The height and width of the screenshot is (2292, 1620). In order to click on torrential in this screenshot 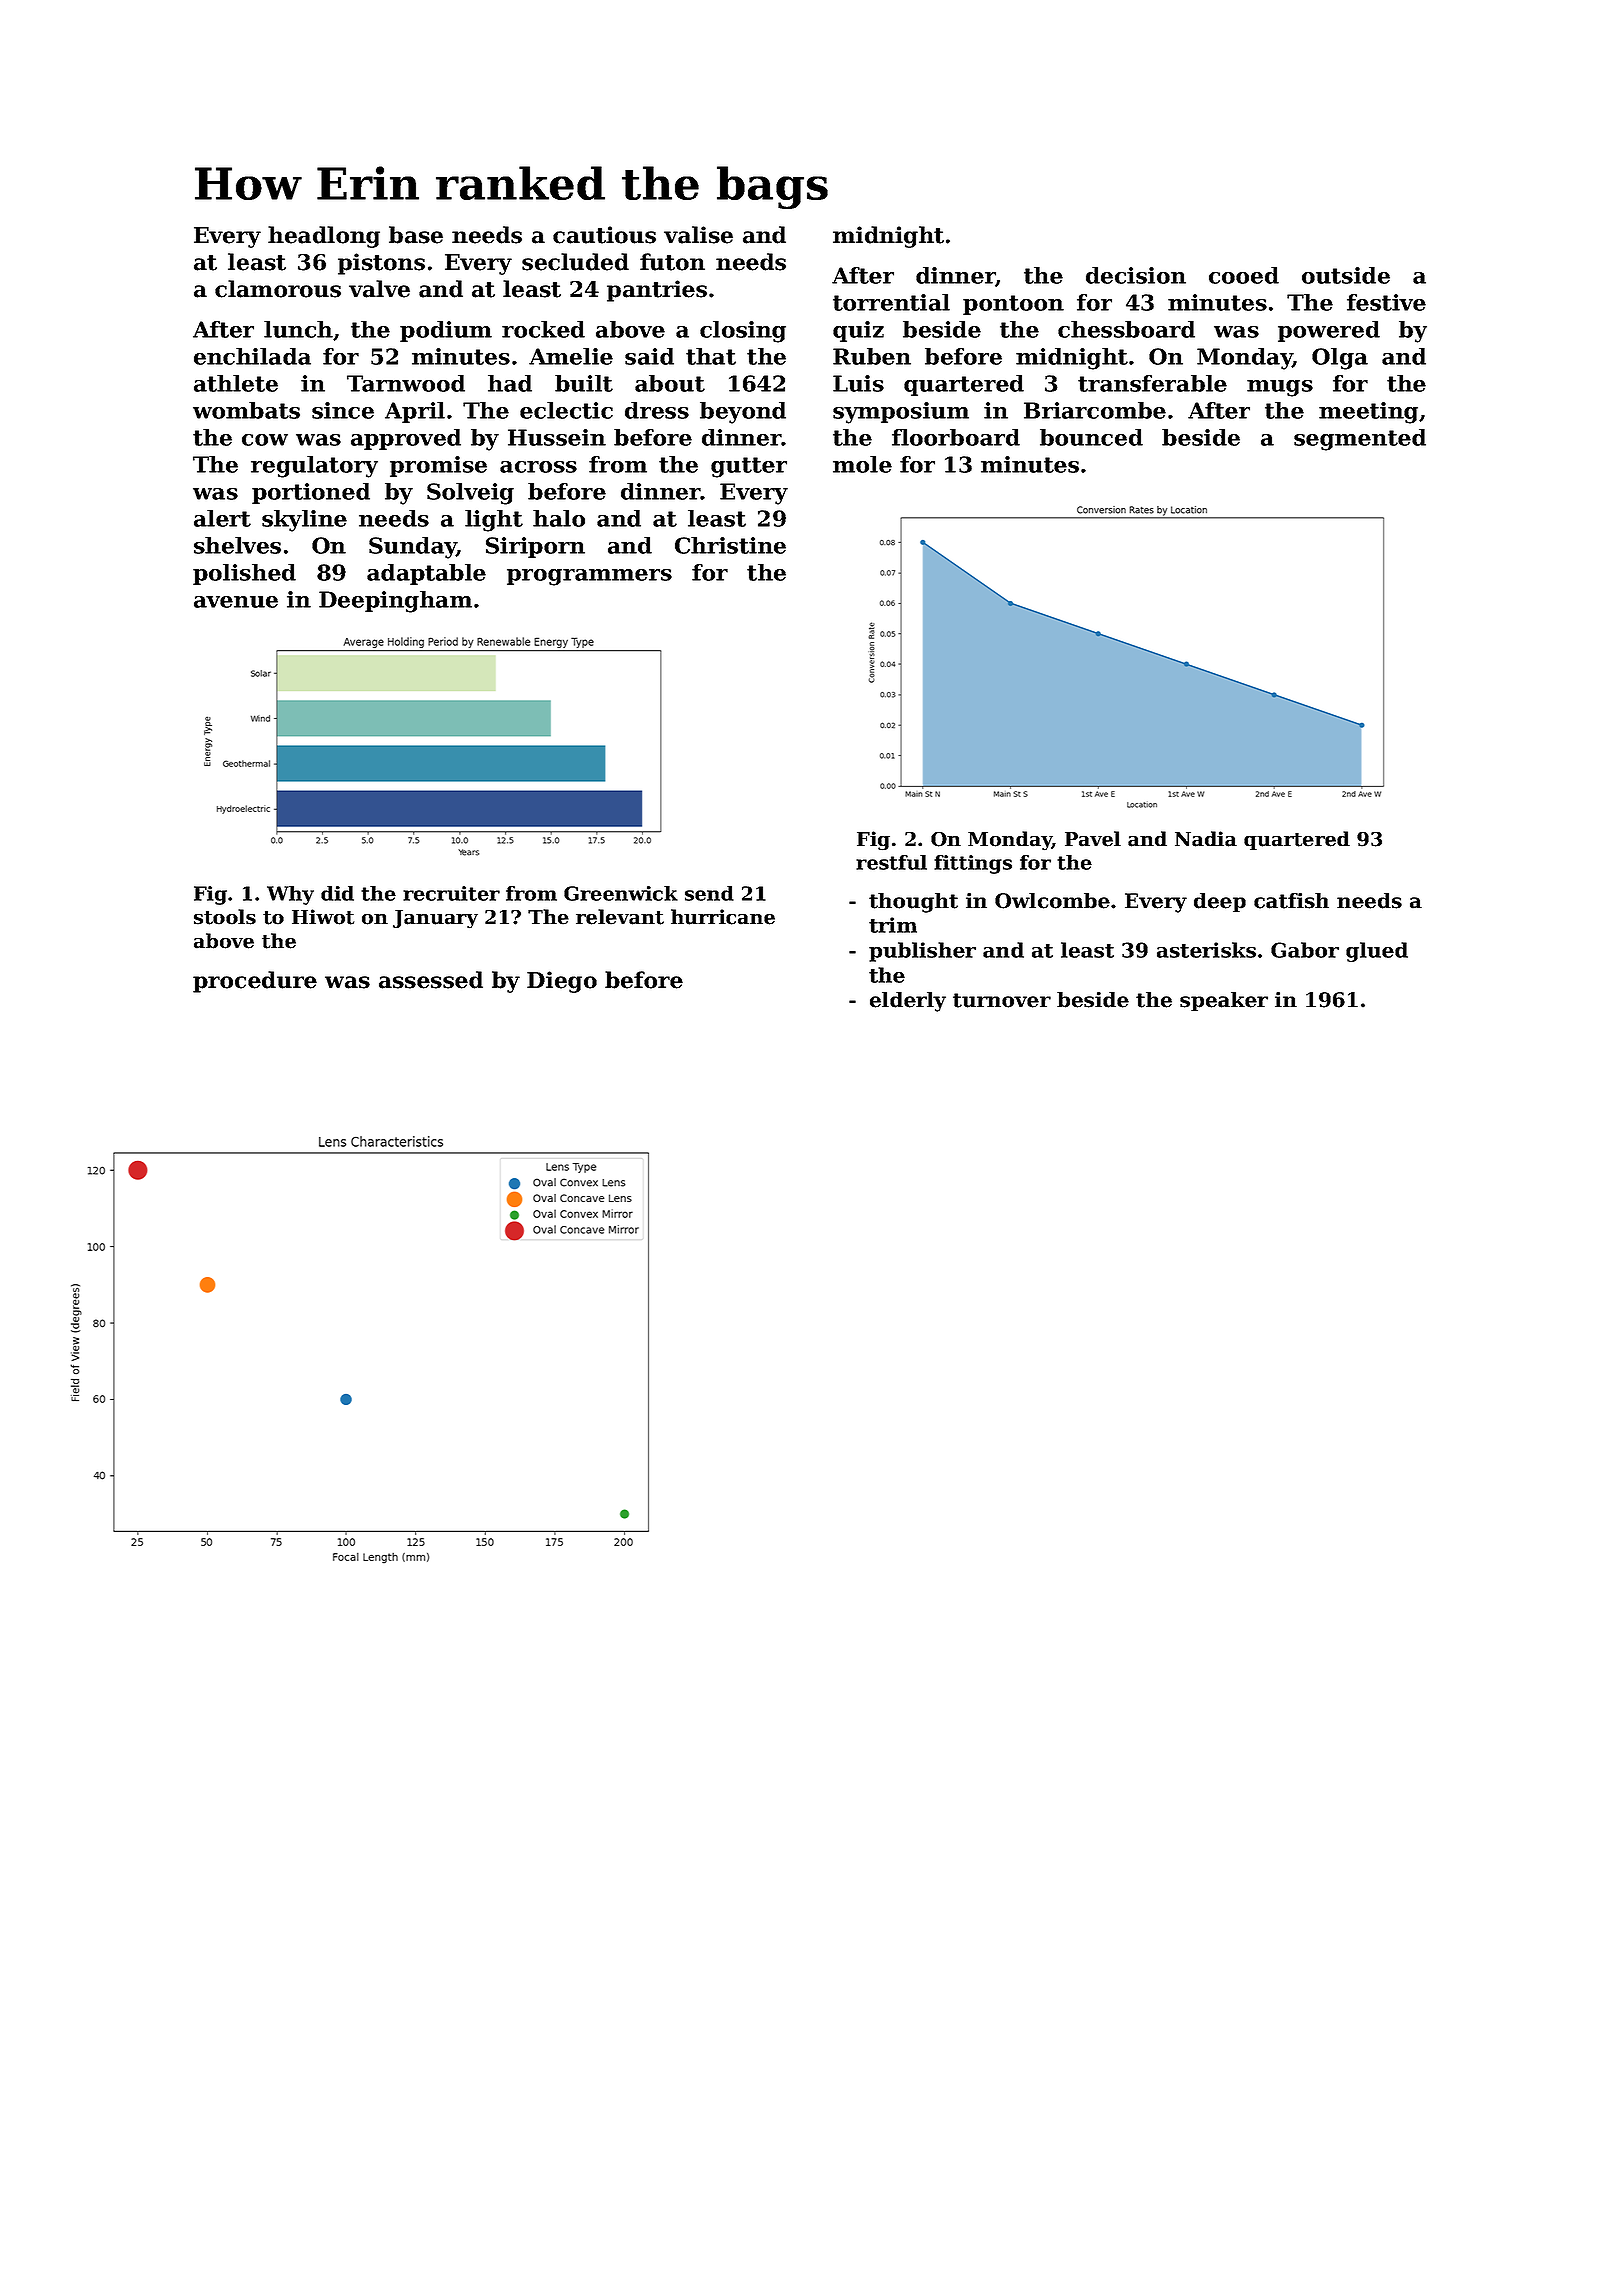, I will do `click(891, 302)`.
